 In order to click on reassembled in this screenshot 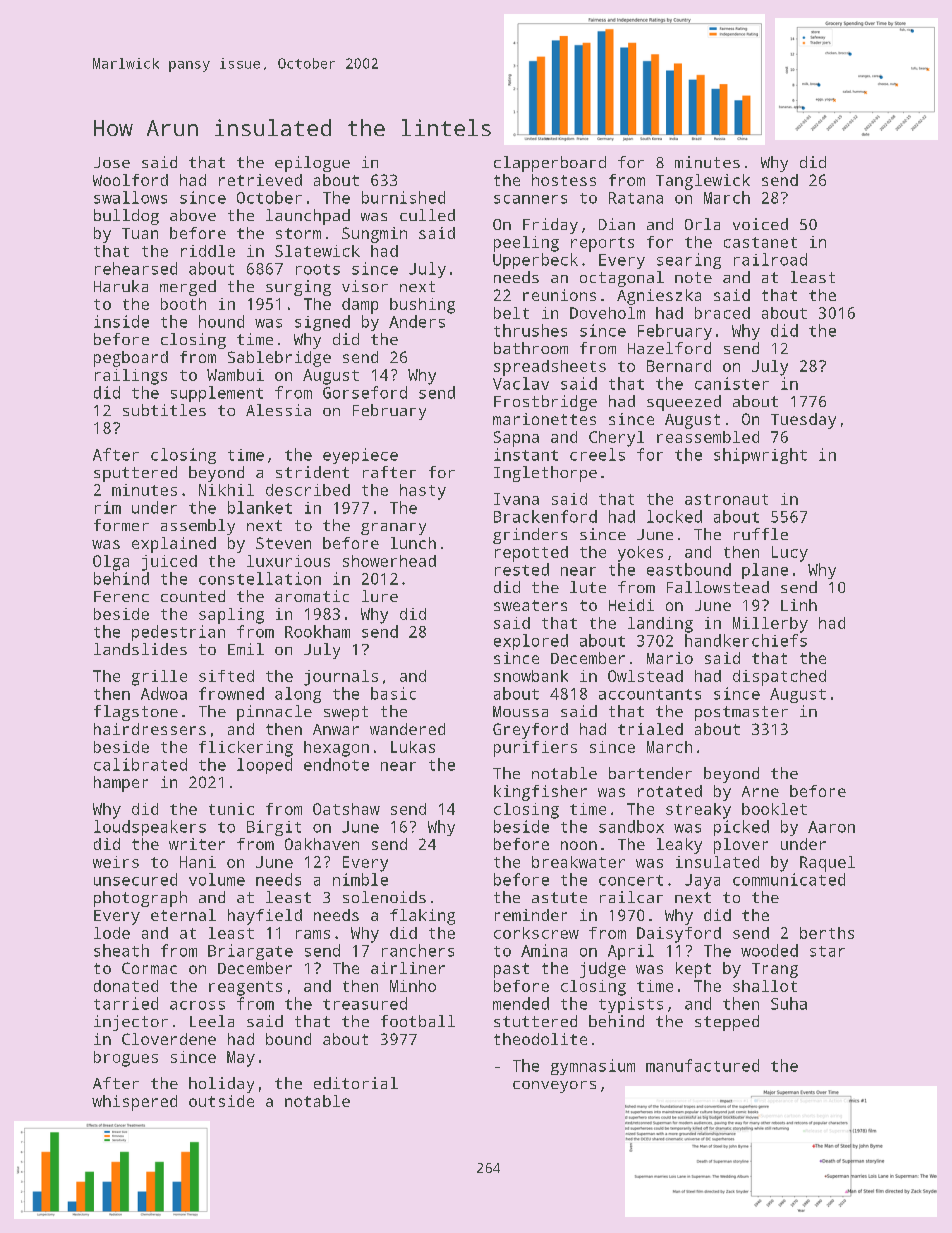, I will do `click(708, 437)`.
